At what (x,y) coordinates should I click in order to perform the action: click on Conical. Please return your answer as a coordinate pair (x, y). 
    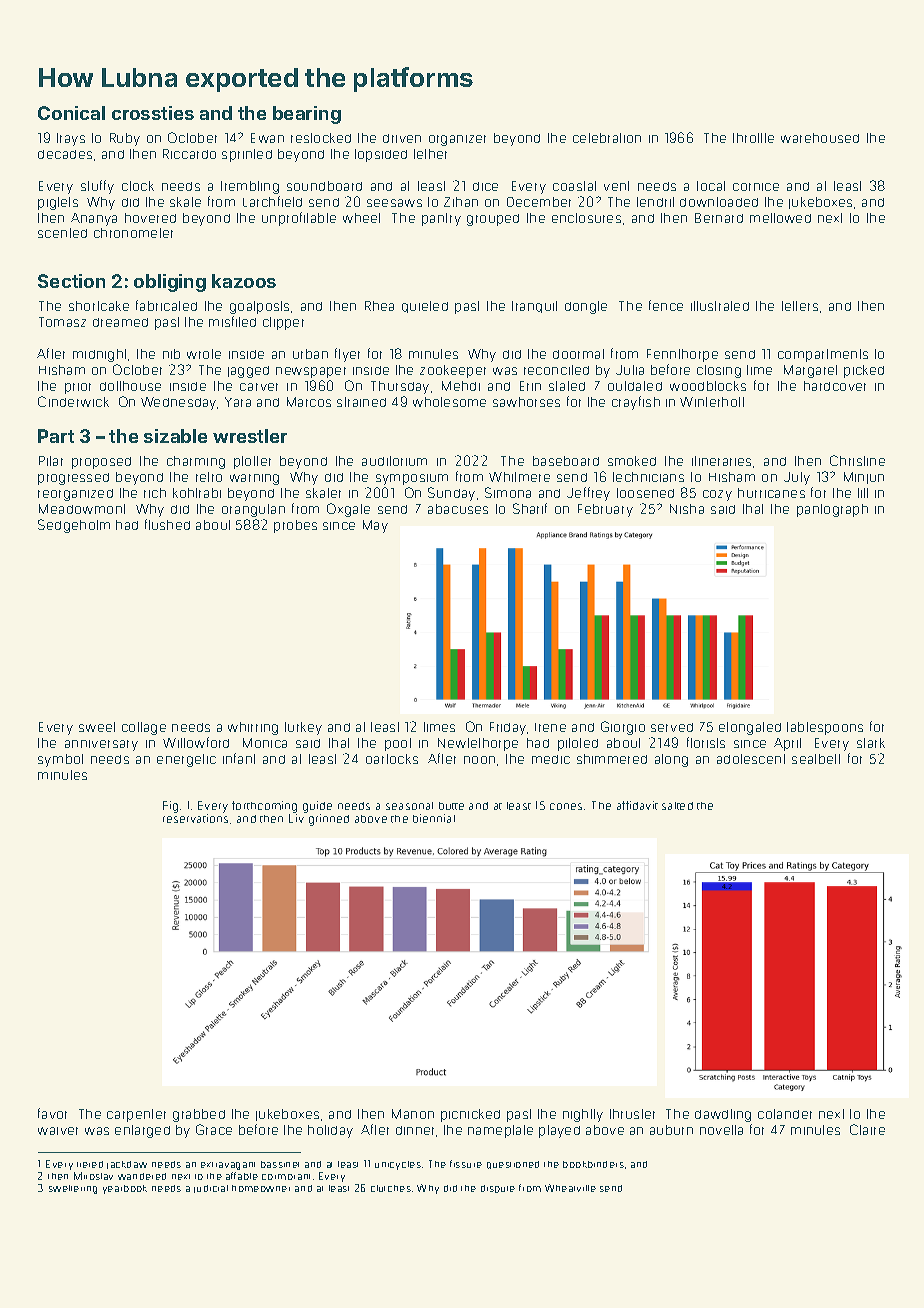
    Looking at the image, I should click on (71, 113).
